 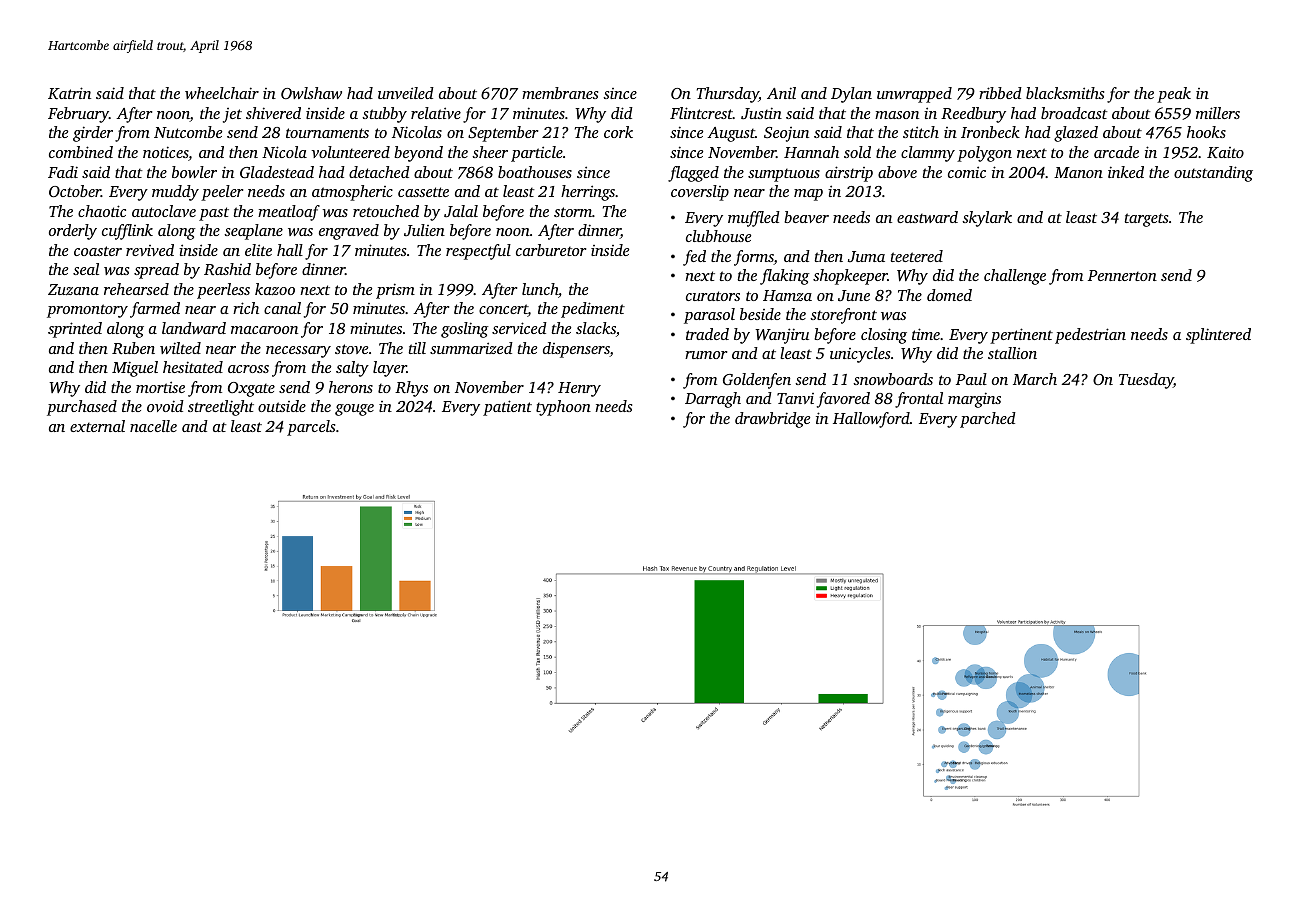 I want to click on autoclave, so click(x=164, y=211).
